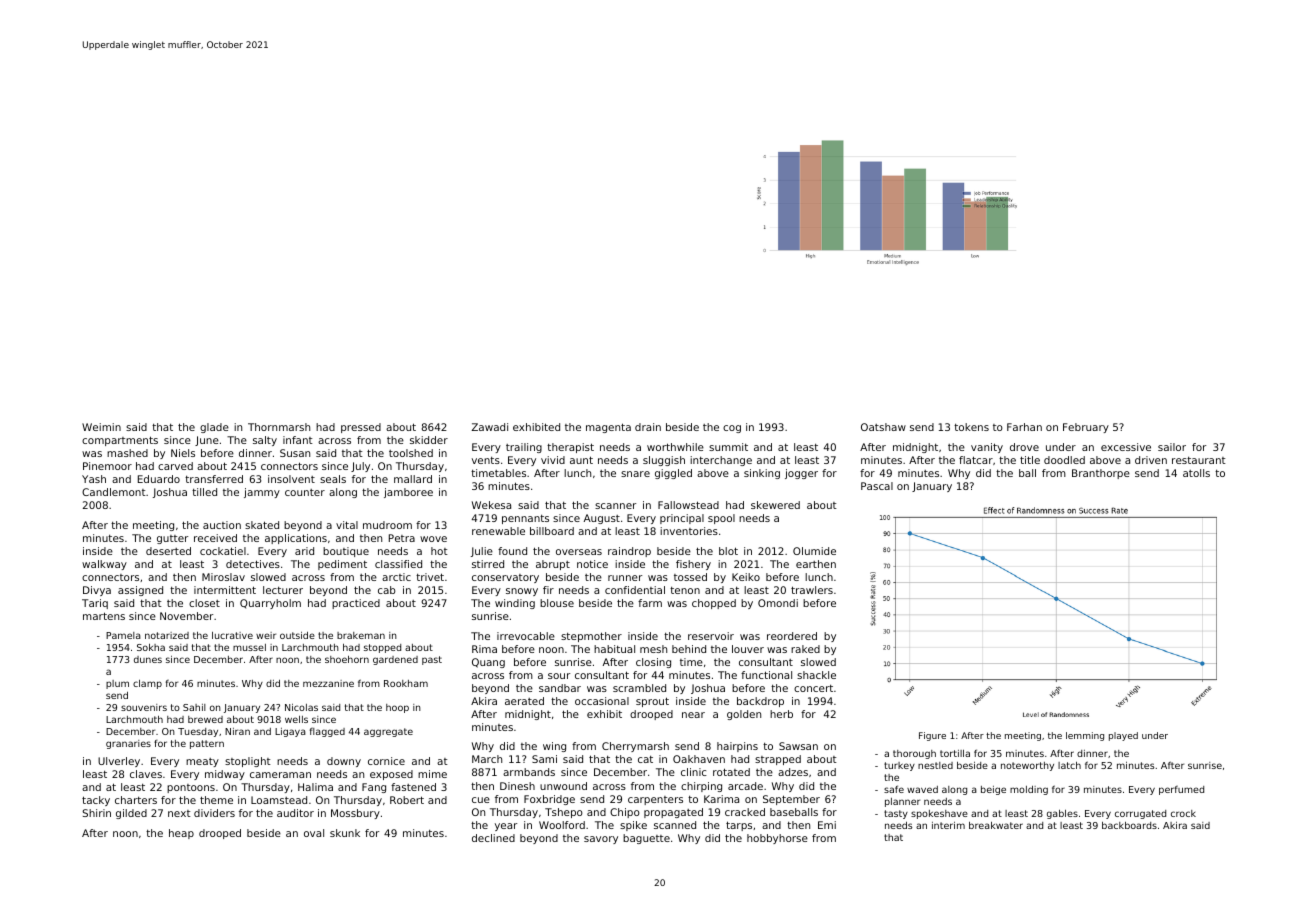 The image size is (1308, 924). Describe the element at coordinates (792, 636) in the image. I see `reordered` at that location.
